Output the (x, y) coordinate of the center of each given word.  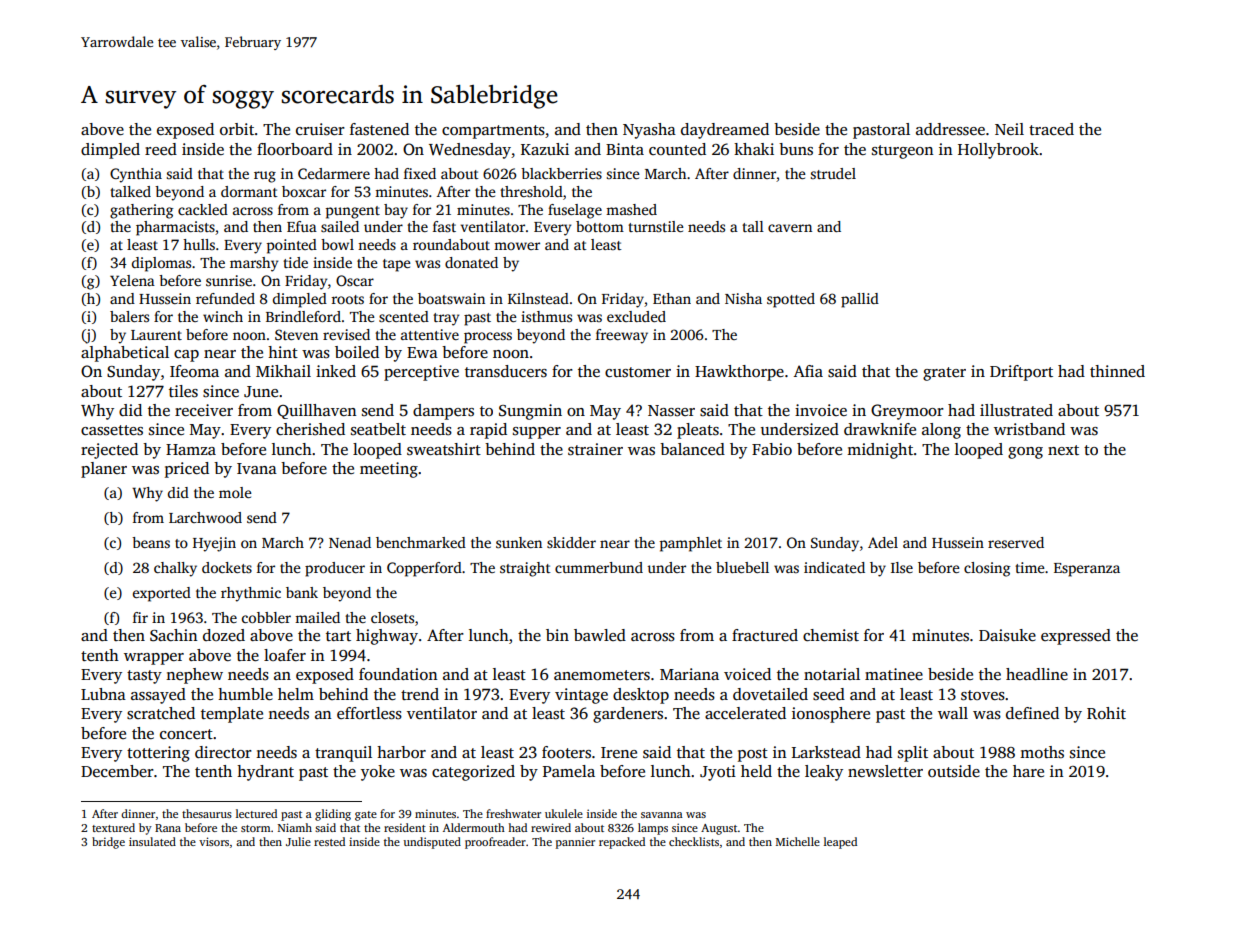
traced (1051, 129)
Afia (808, 371)
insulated (152, 841)
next (1063, 450)
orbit (237, 129)
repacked (622, 843)
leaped (840, 843)
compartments (493, 132)
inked (336, 371)
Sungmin (530, 412)
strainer (595, 449)
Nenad (350, 542)
